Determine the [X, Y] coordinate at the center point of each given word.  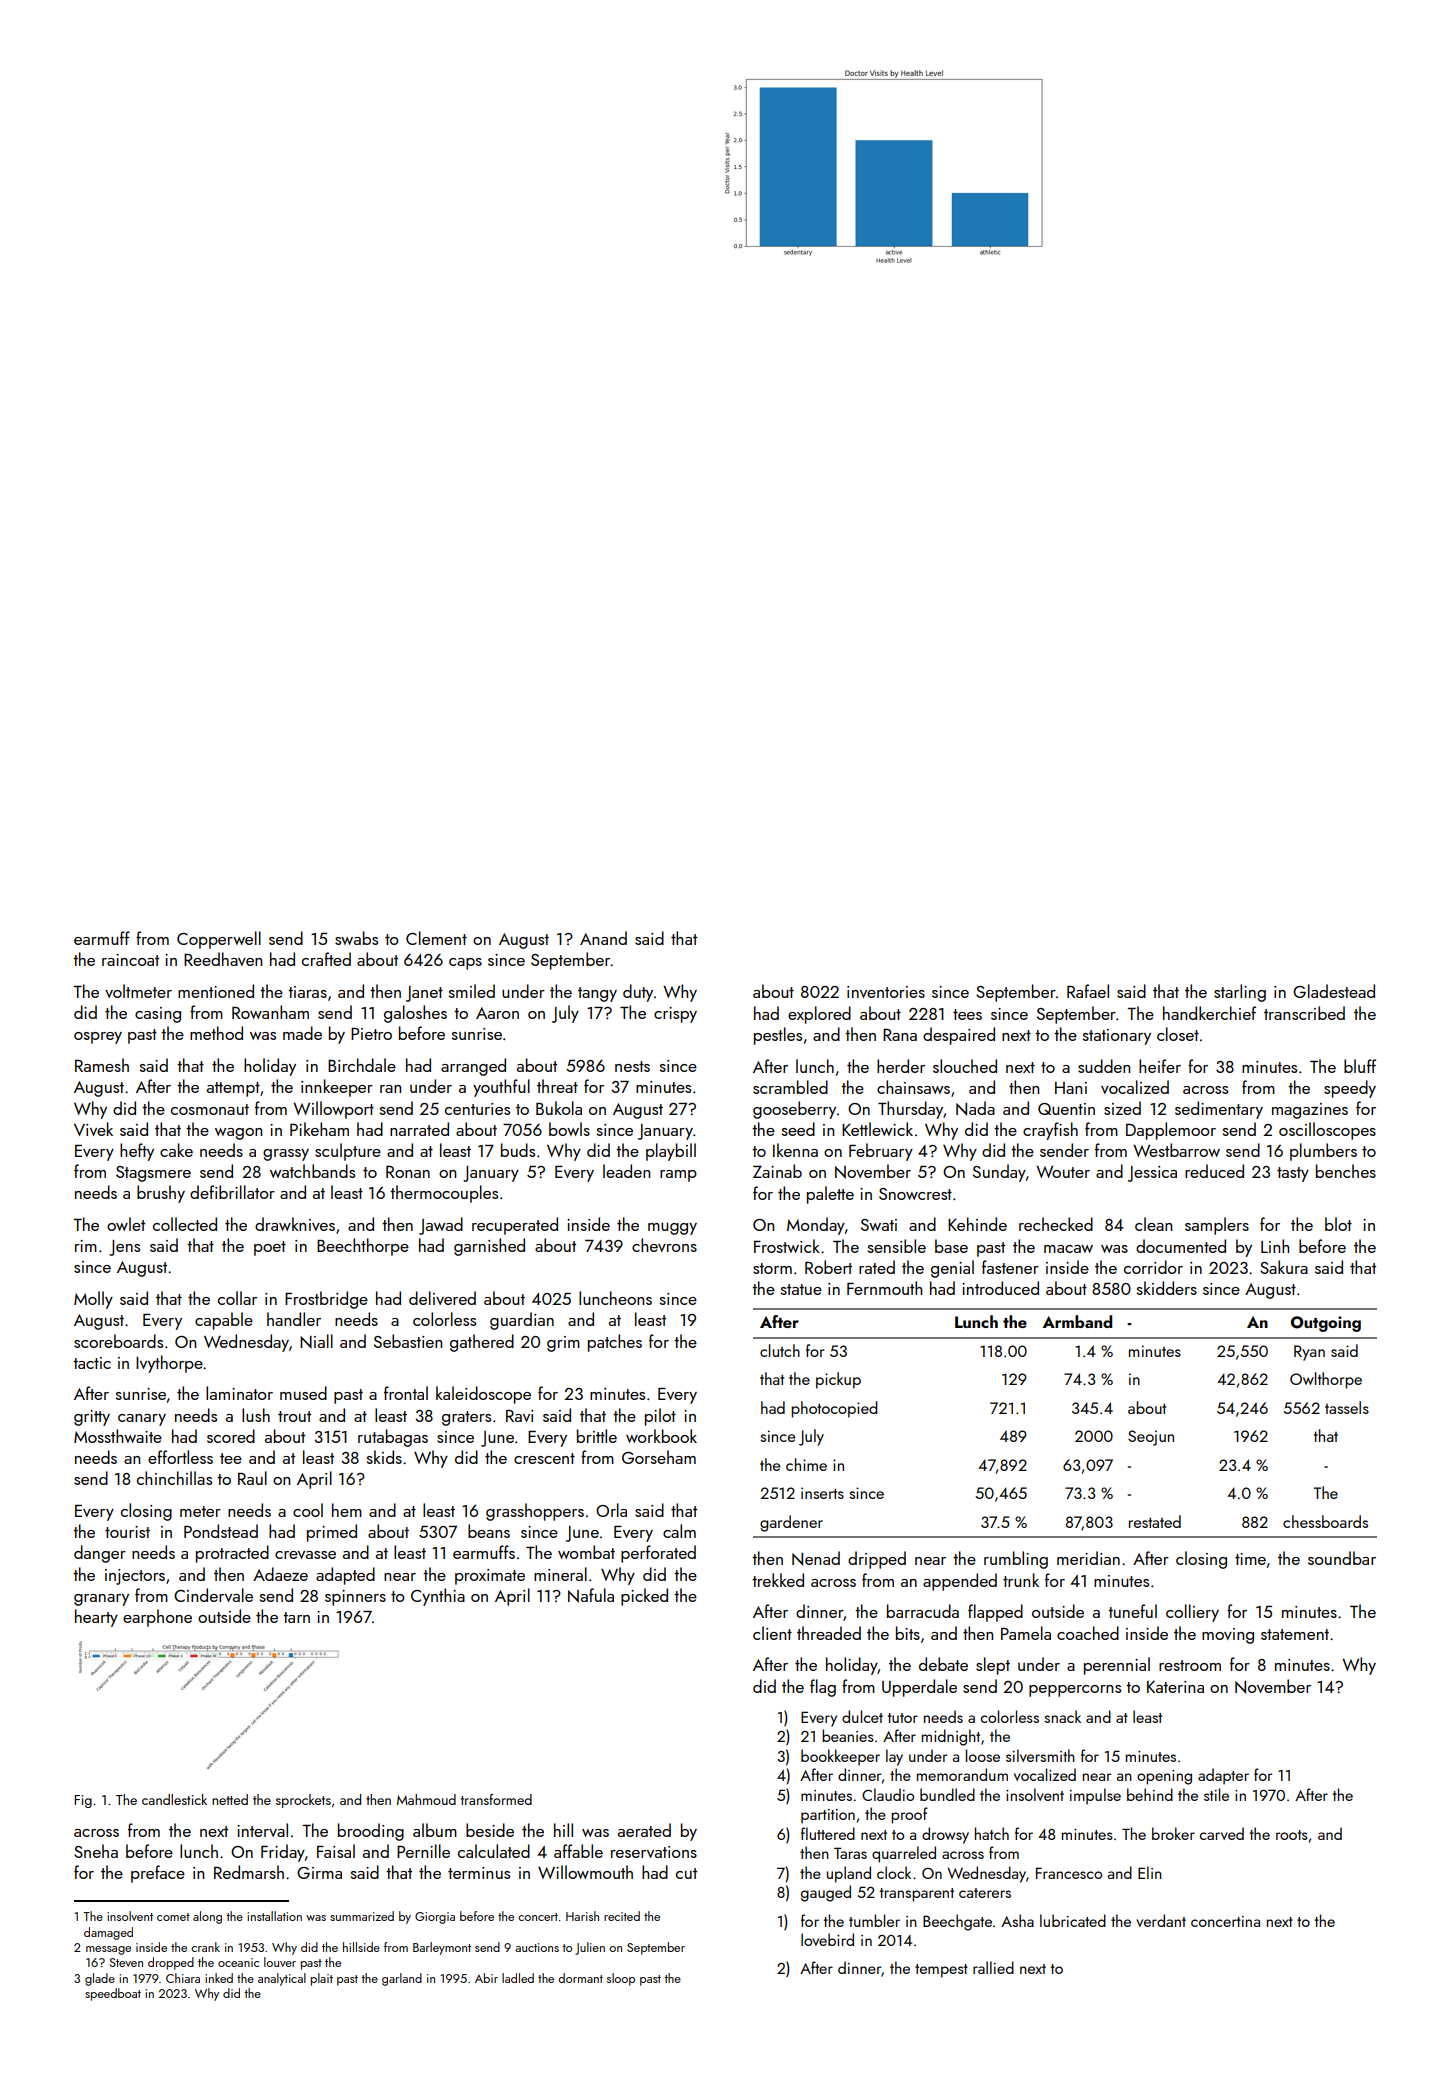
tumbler [874, 1920]
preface [158, 1874]
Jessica [1152, 1174]
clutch [780, 1350]
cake [176, 1150]
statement [1295, 1634]
